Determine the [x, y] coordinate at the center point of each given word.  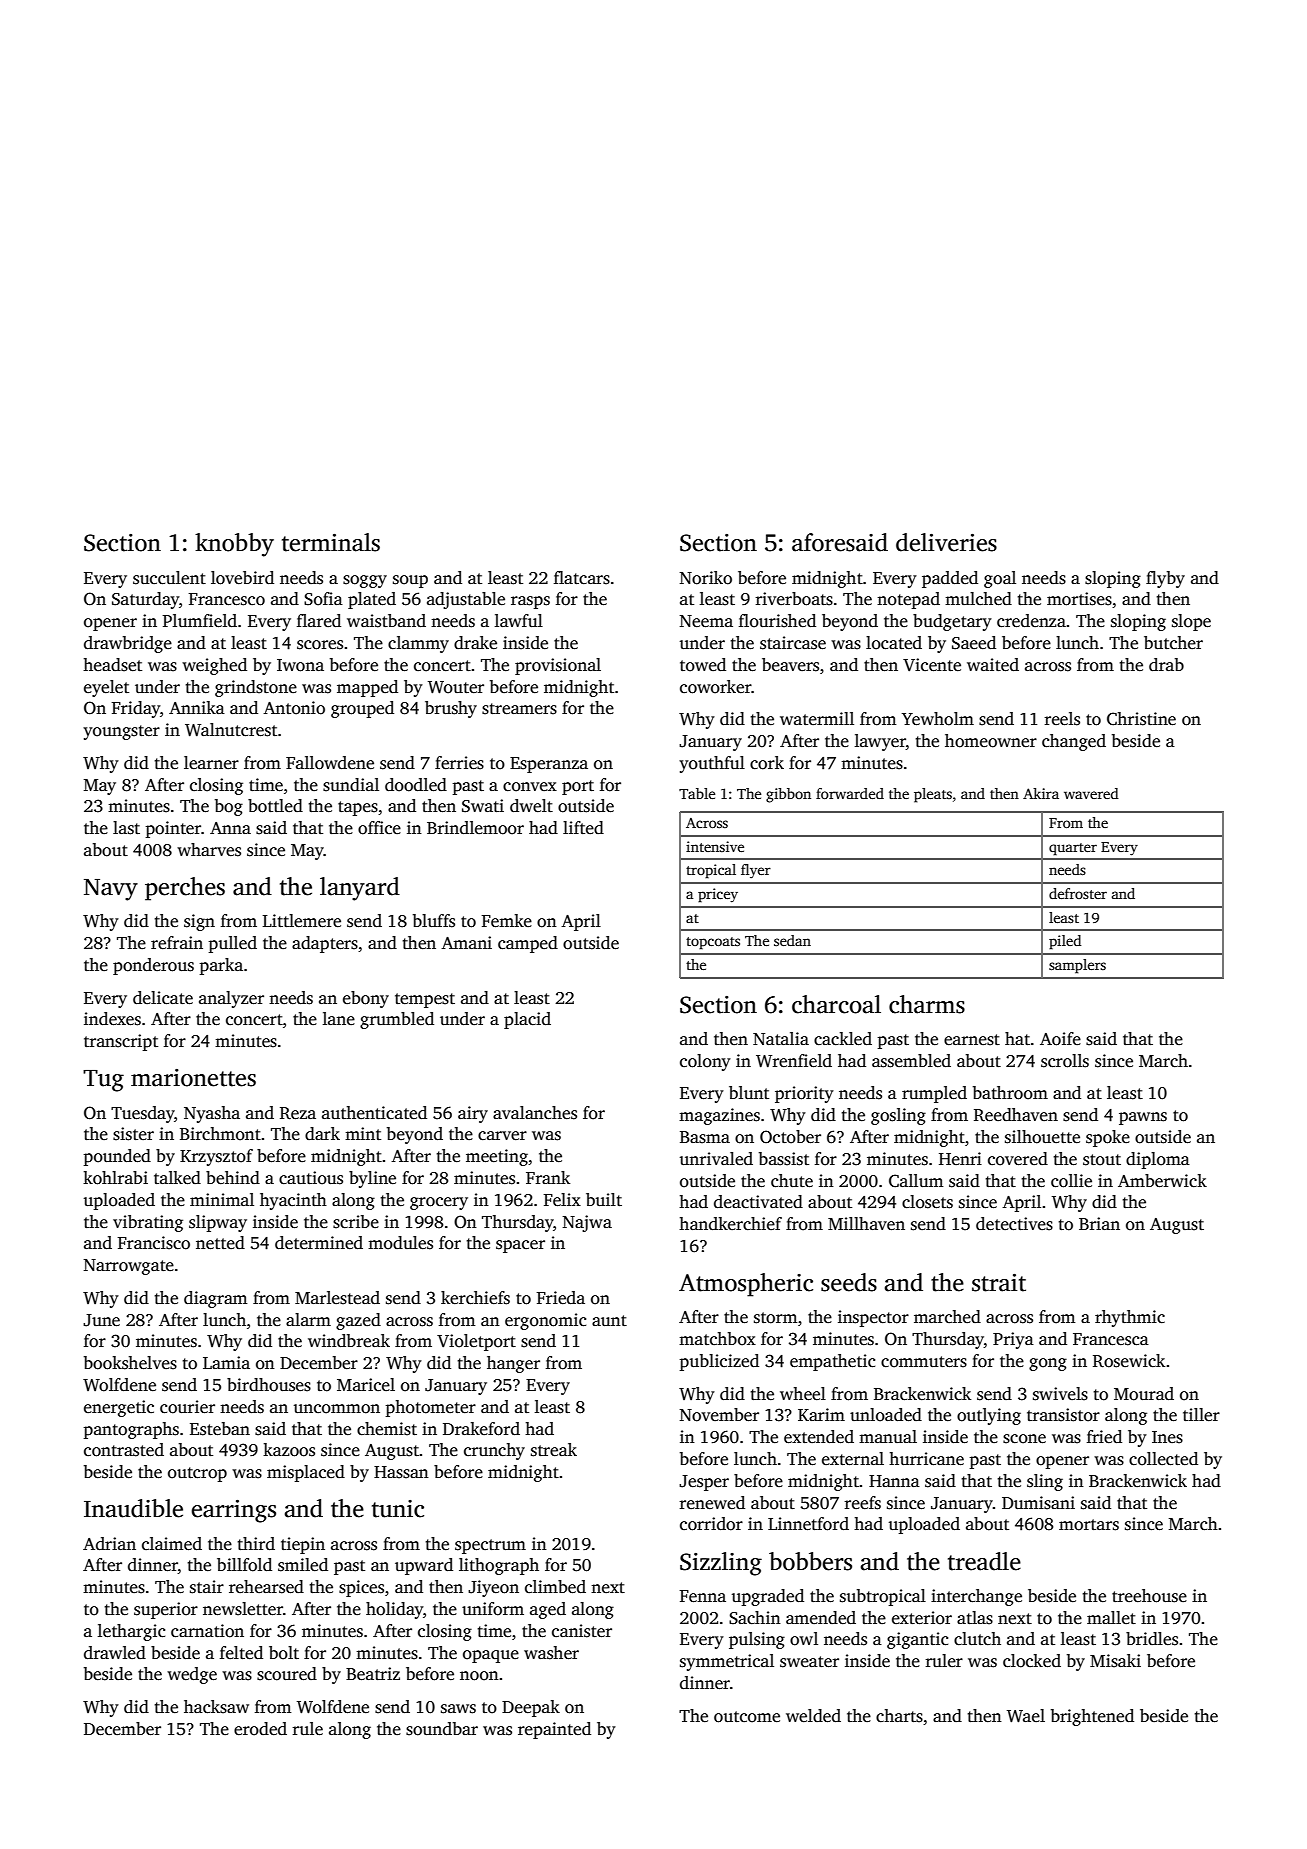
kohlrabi [115, 1178]
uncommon [337, 1409]
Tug [103, 1081]
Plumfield [200, 621]
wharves [209, 850]
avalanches [535, 1113]
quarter [1073, 849]
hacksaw [216, 1707]
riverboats [794, 599]
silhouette [1042, 1137]
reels [1062, 719]
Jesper [704, 1483]
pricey [718, 895]
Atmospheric [746, 1285]
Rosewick [1129, 1361]
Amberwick [1162, 1181]
